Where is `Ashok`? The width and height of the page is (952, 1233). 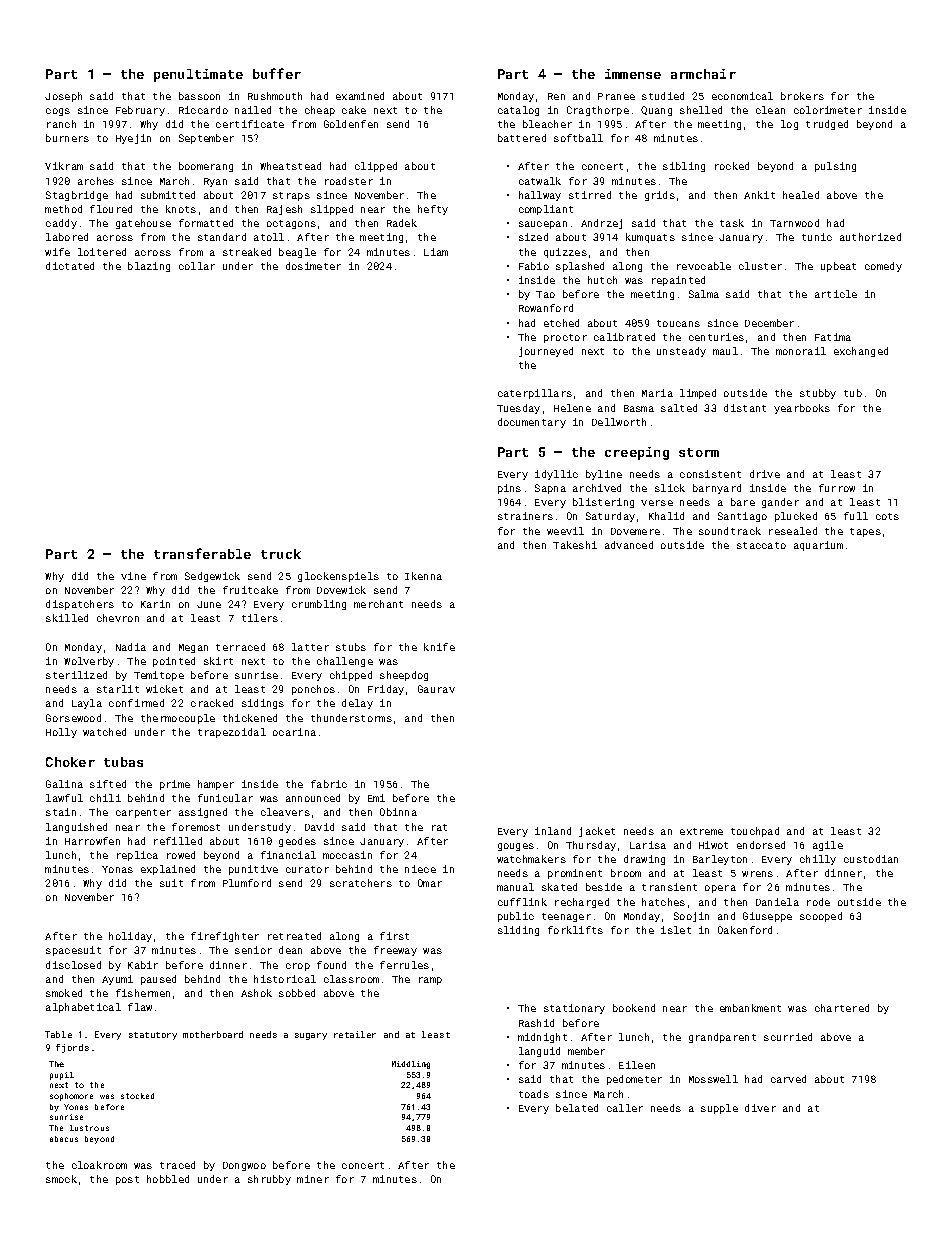 Ashok is located at coordinates (256, 993).
